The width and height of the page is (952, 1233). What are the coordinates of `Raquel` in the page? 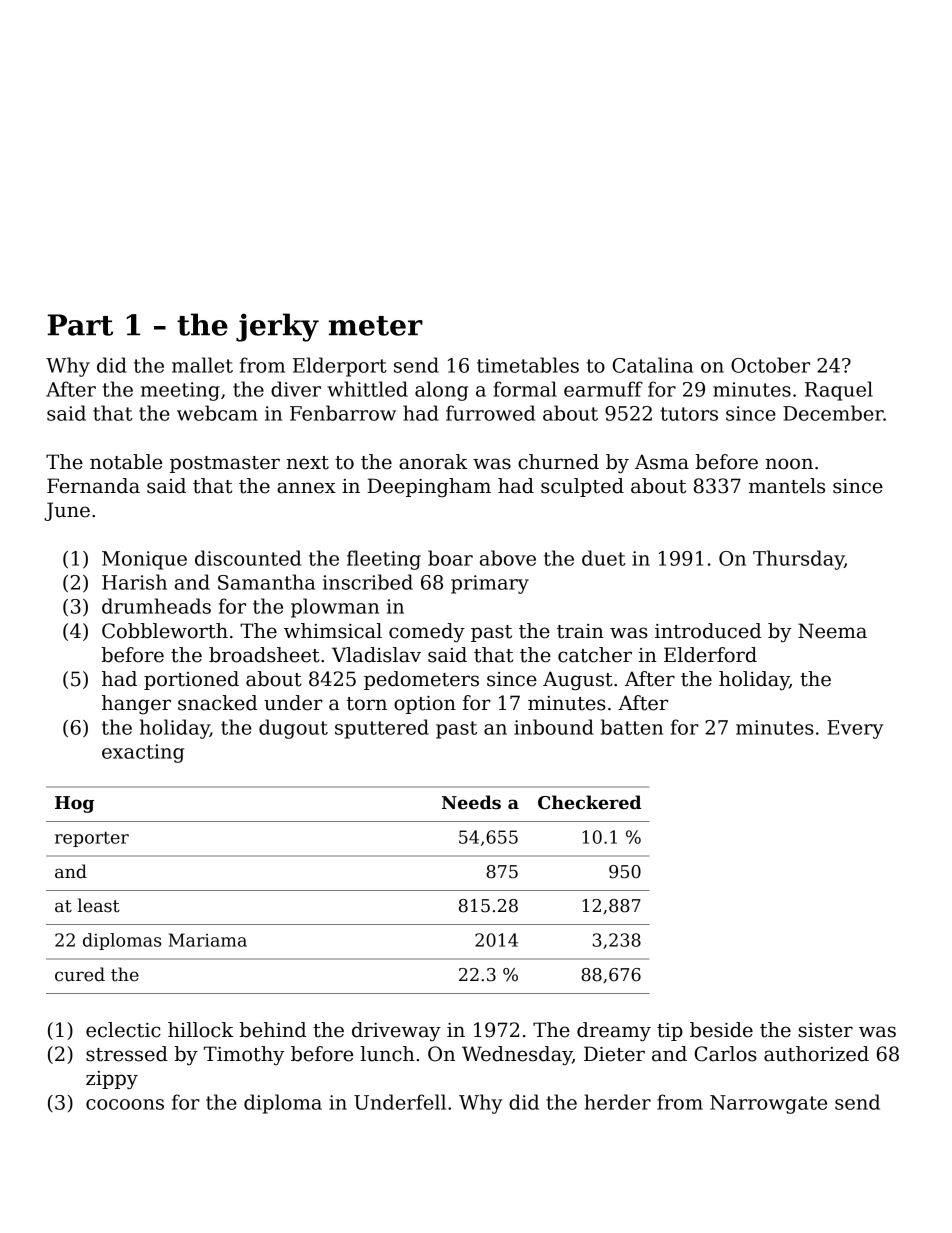 It's located at (839, 391).
